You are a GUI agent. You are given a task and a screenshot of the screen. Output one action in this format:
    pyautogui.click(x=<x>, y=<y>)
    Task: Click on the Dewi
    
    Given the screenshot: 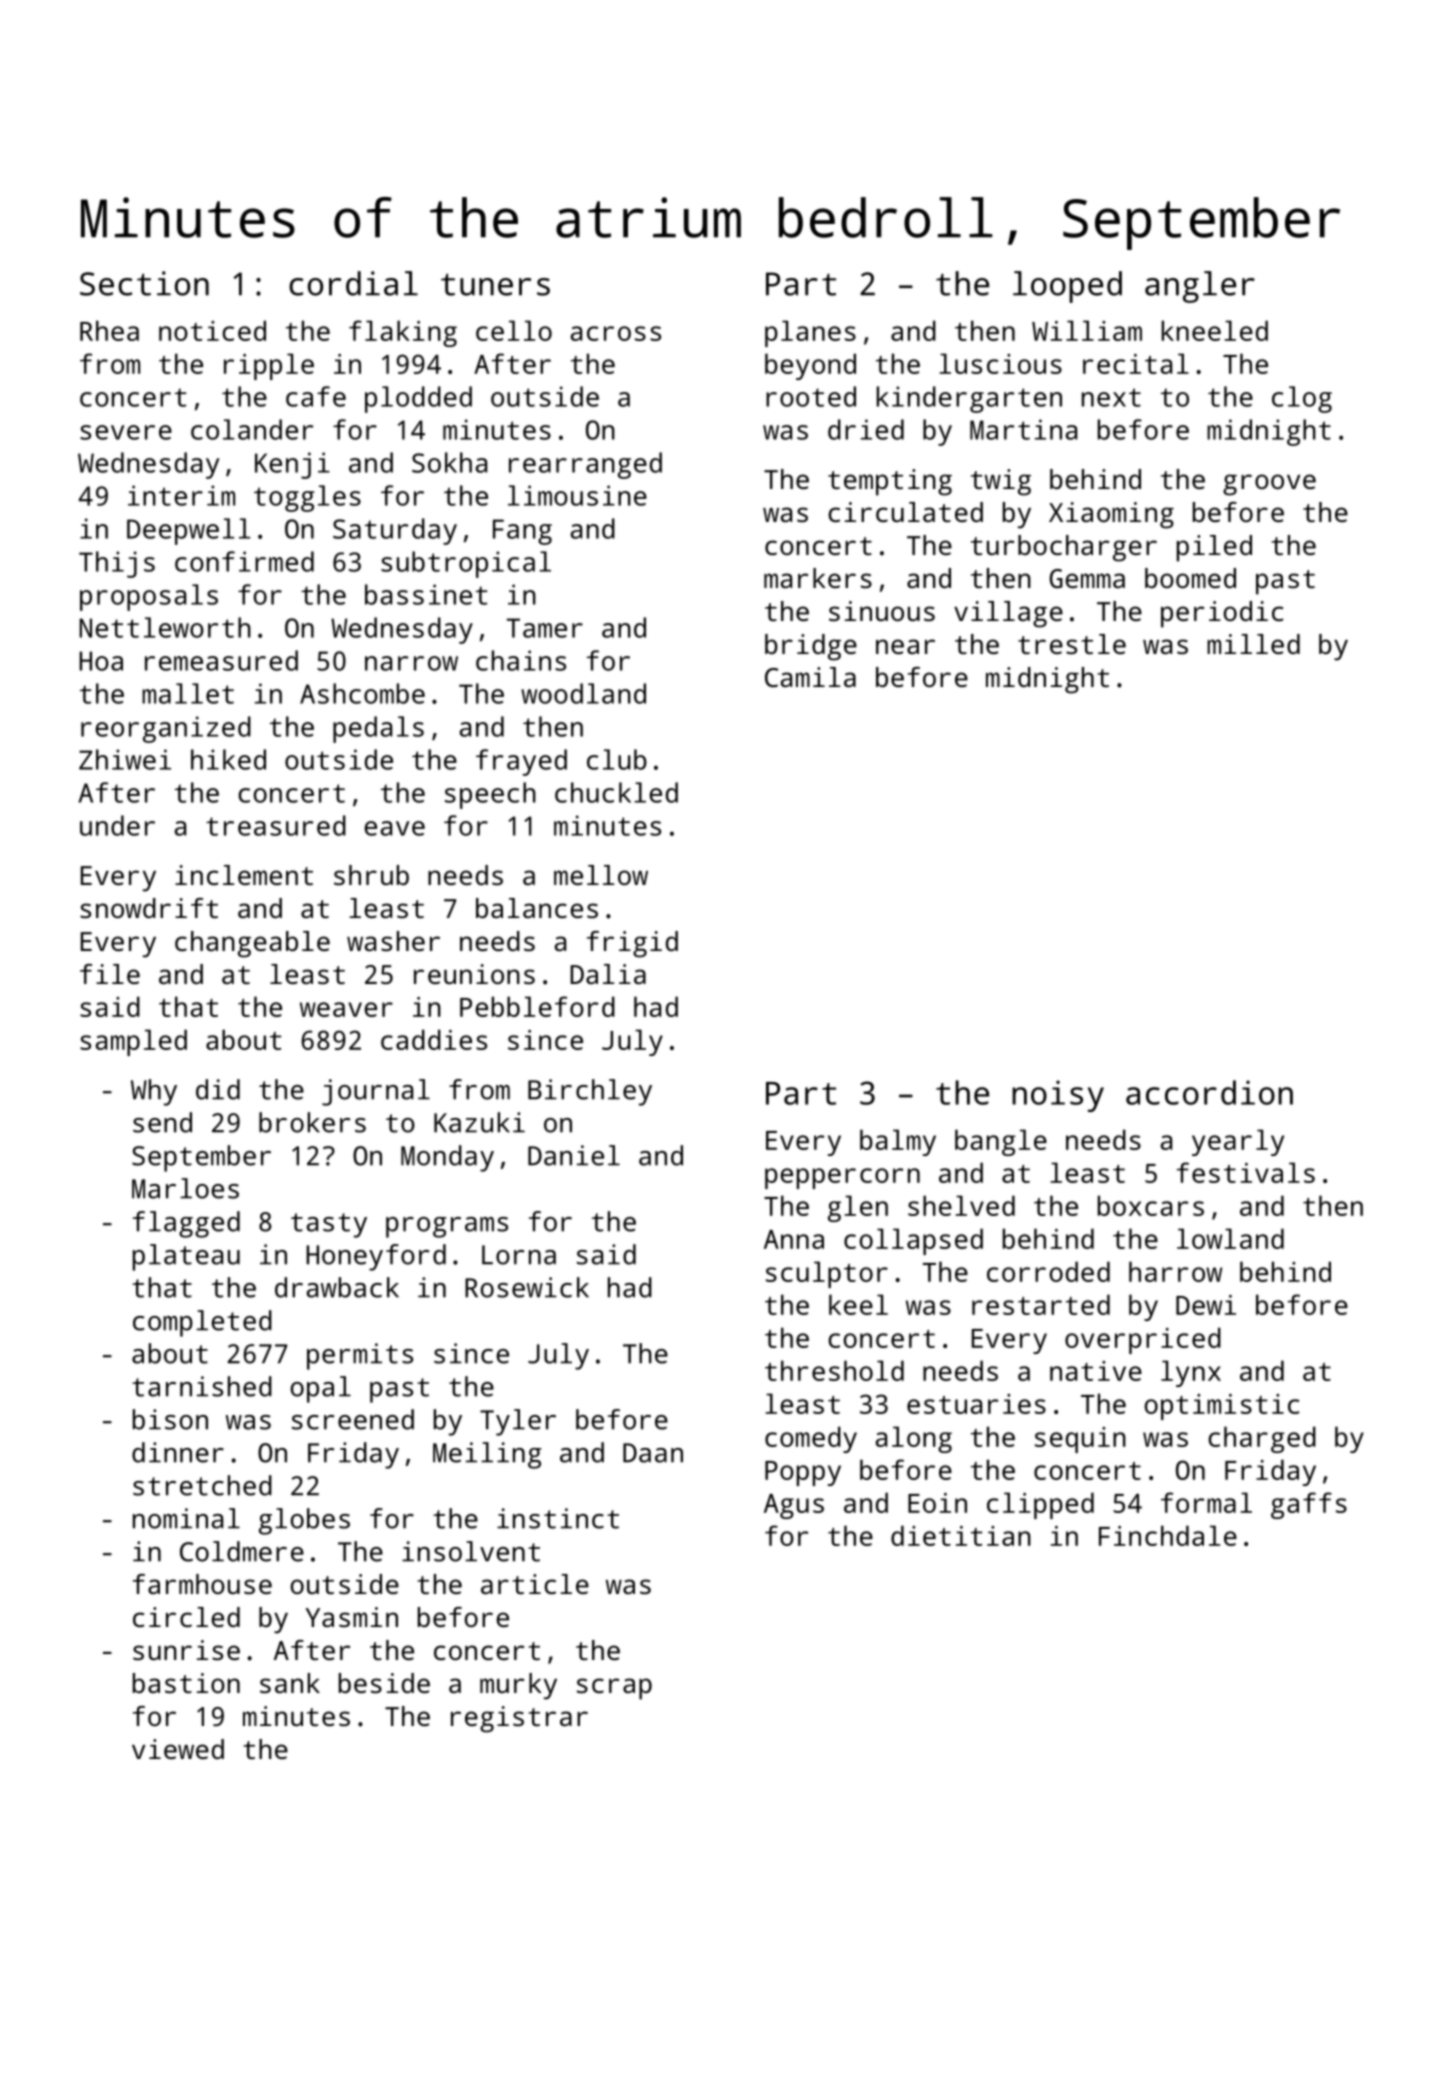 What is the action you would take?
    pyautogui.click(x=1206, y=1305)
